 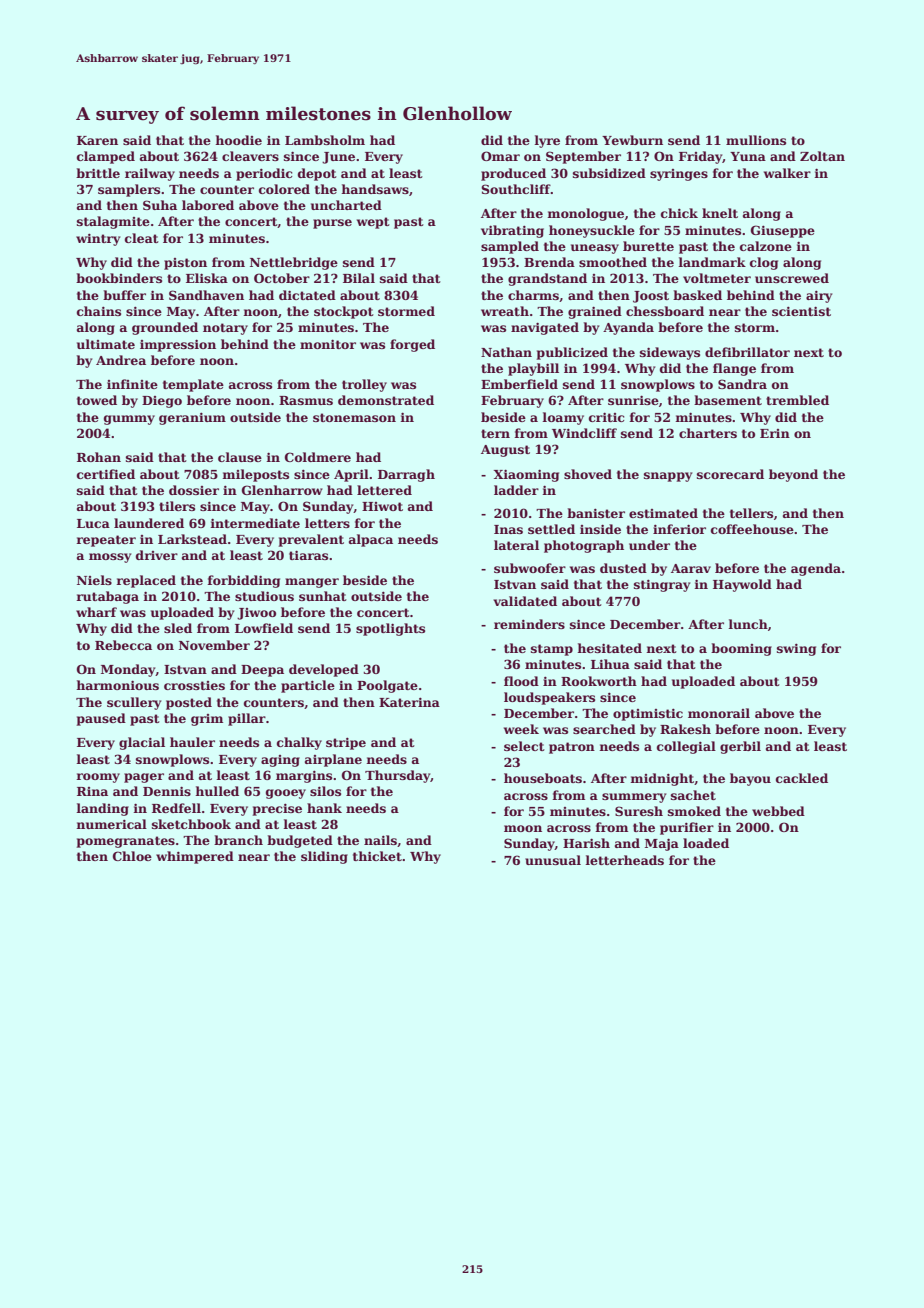 I want to click on Darragh, so click(x=406, y=475).
